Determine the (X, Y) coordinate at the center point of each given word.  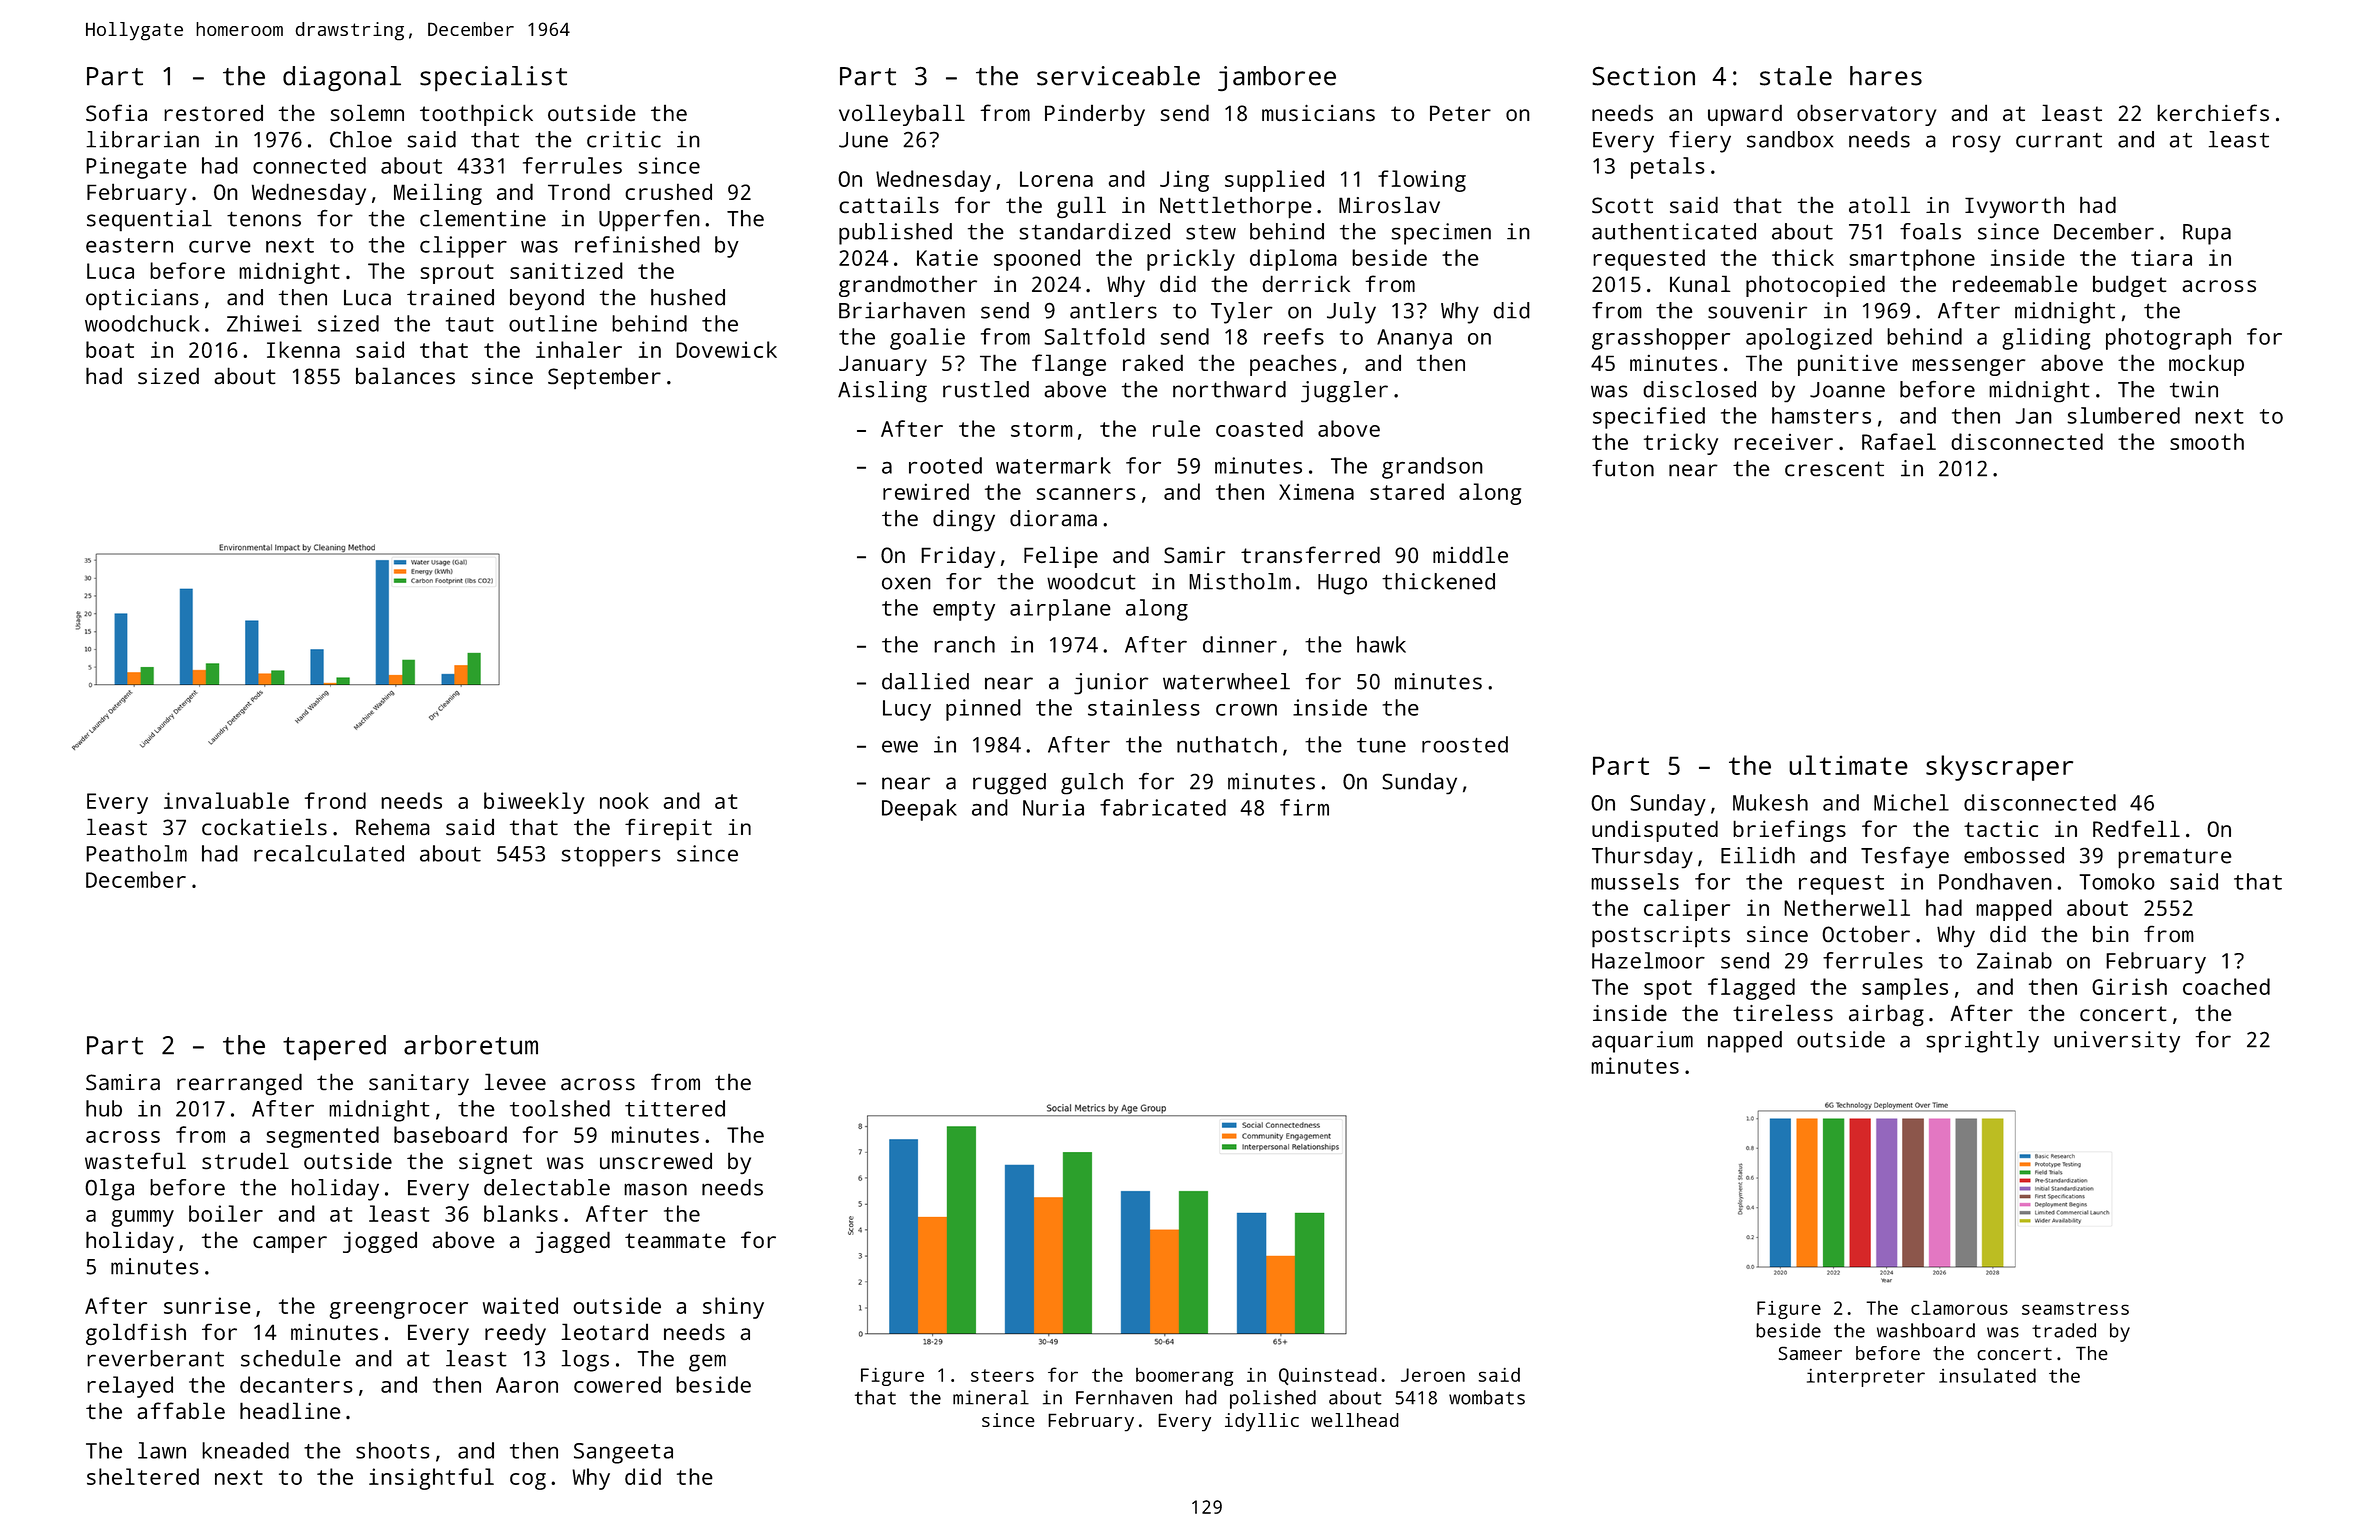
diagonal (342, 78)
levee (515, 1081)
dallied (925, 681)
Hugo (1342, 584)
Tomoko (2117, 881)
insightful (431, 1479)
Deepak (919, 810)
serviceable (1118, 76)
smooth (2207, 441)
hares (1886, 76)
